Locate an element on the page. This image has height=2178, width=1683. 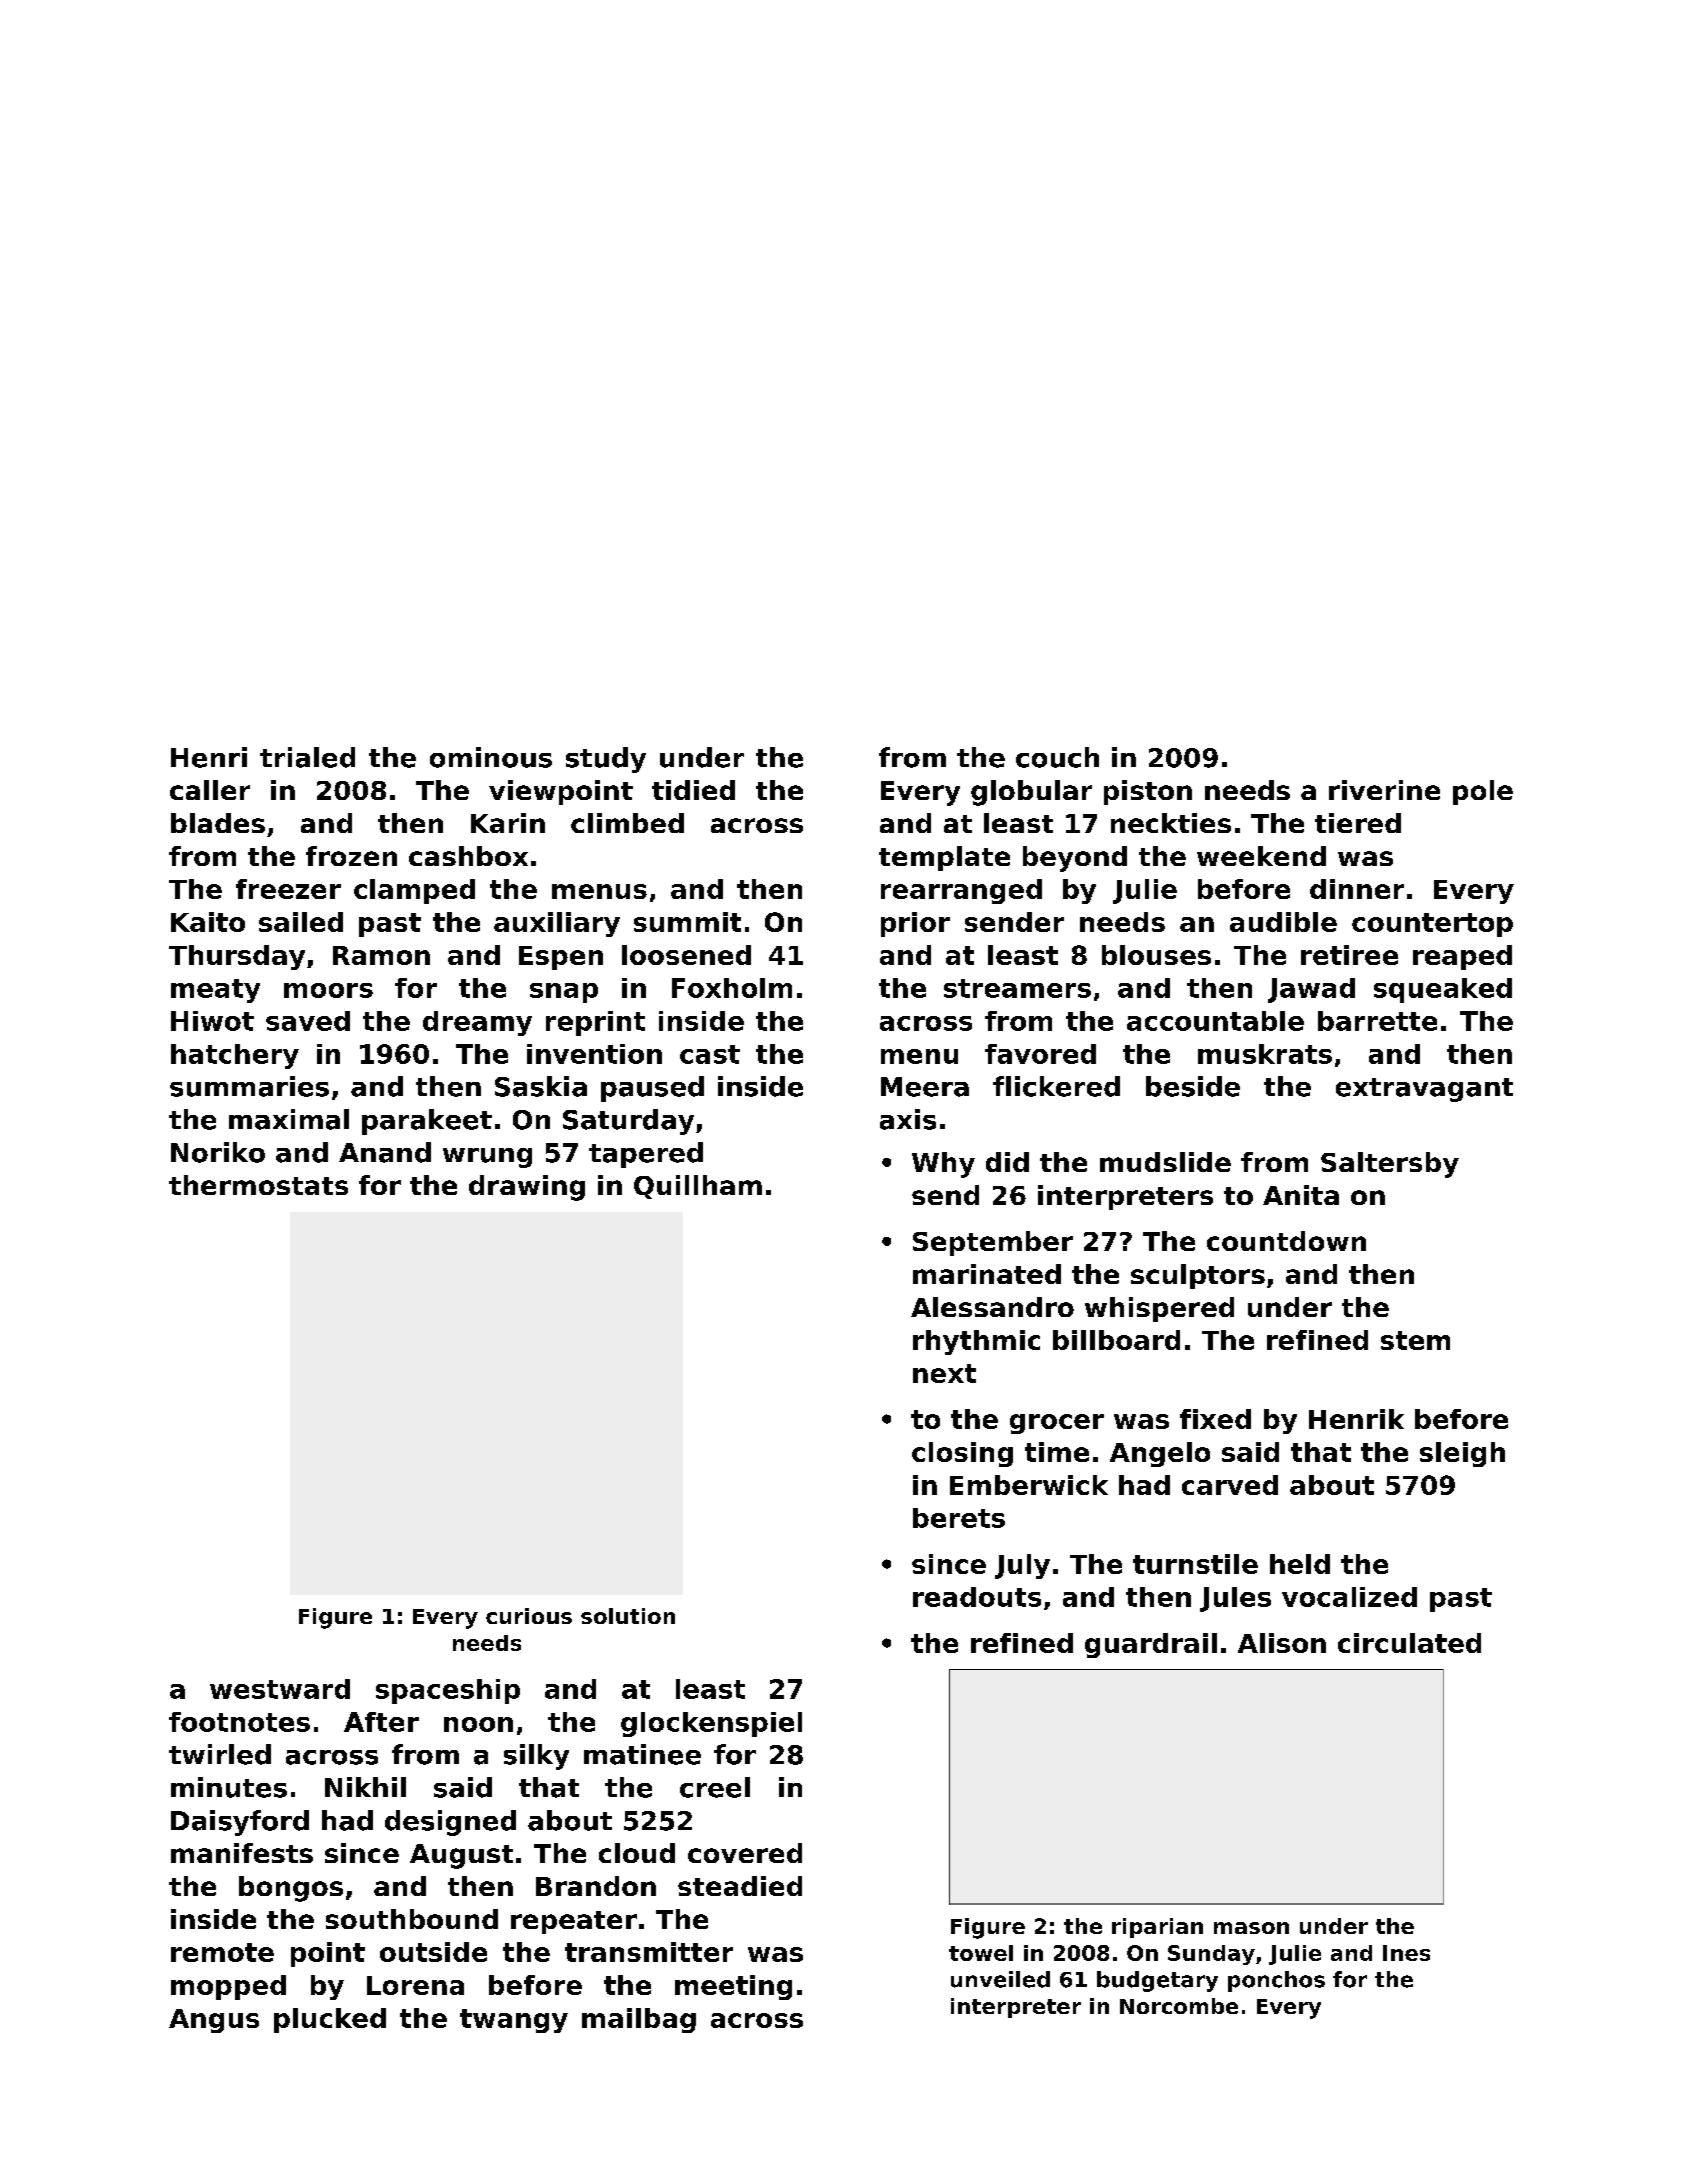
matinee is located at coordinates (642, 1754).
